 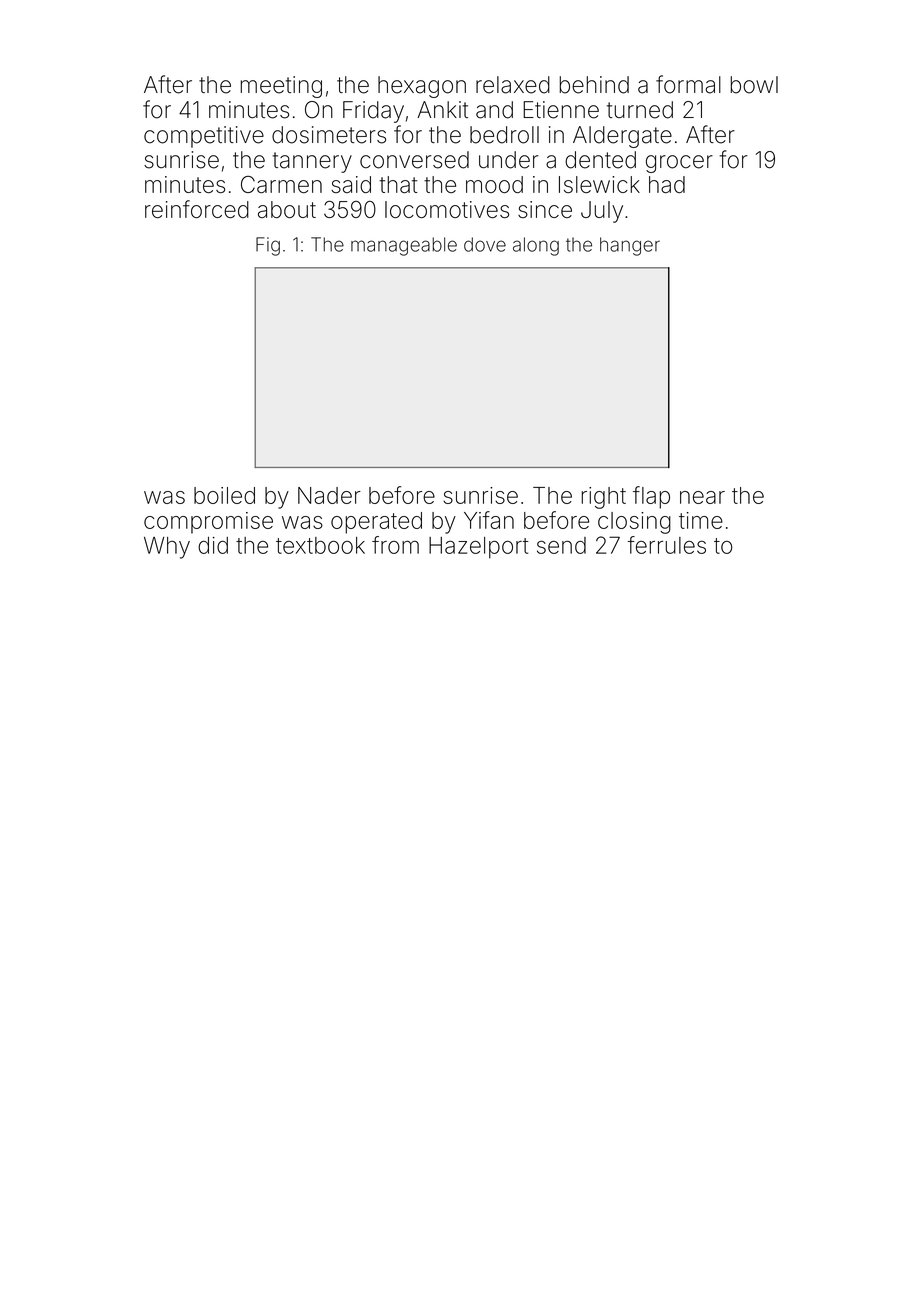 I want to click on dosimeters, so click(x=329, y=135).
